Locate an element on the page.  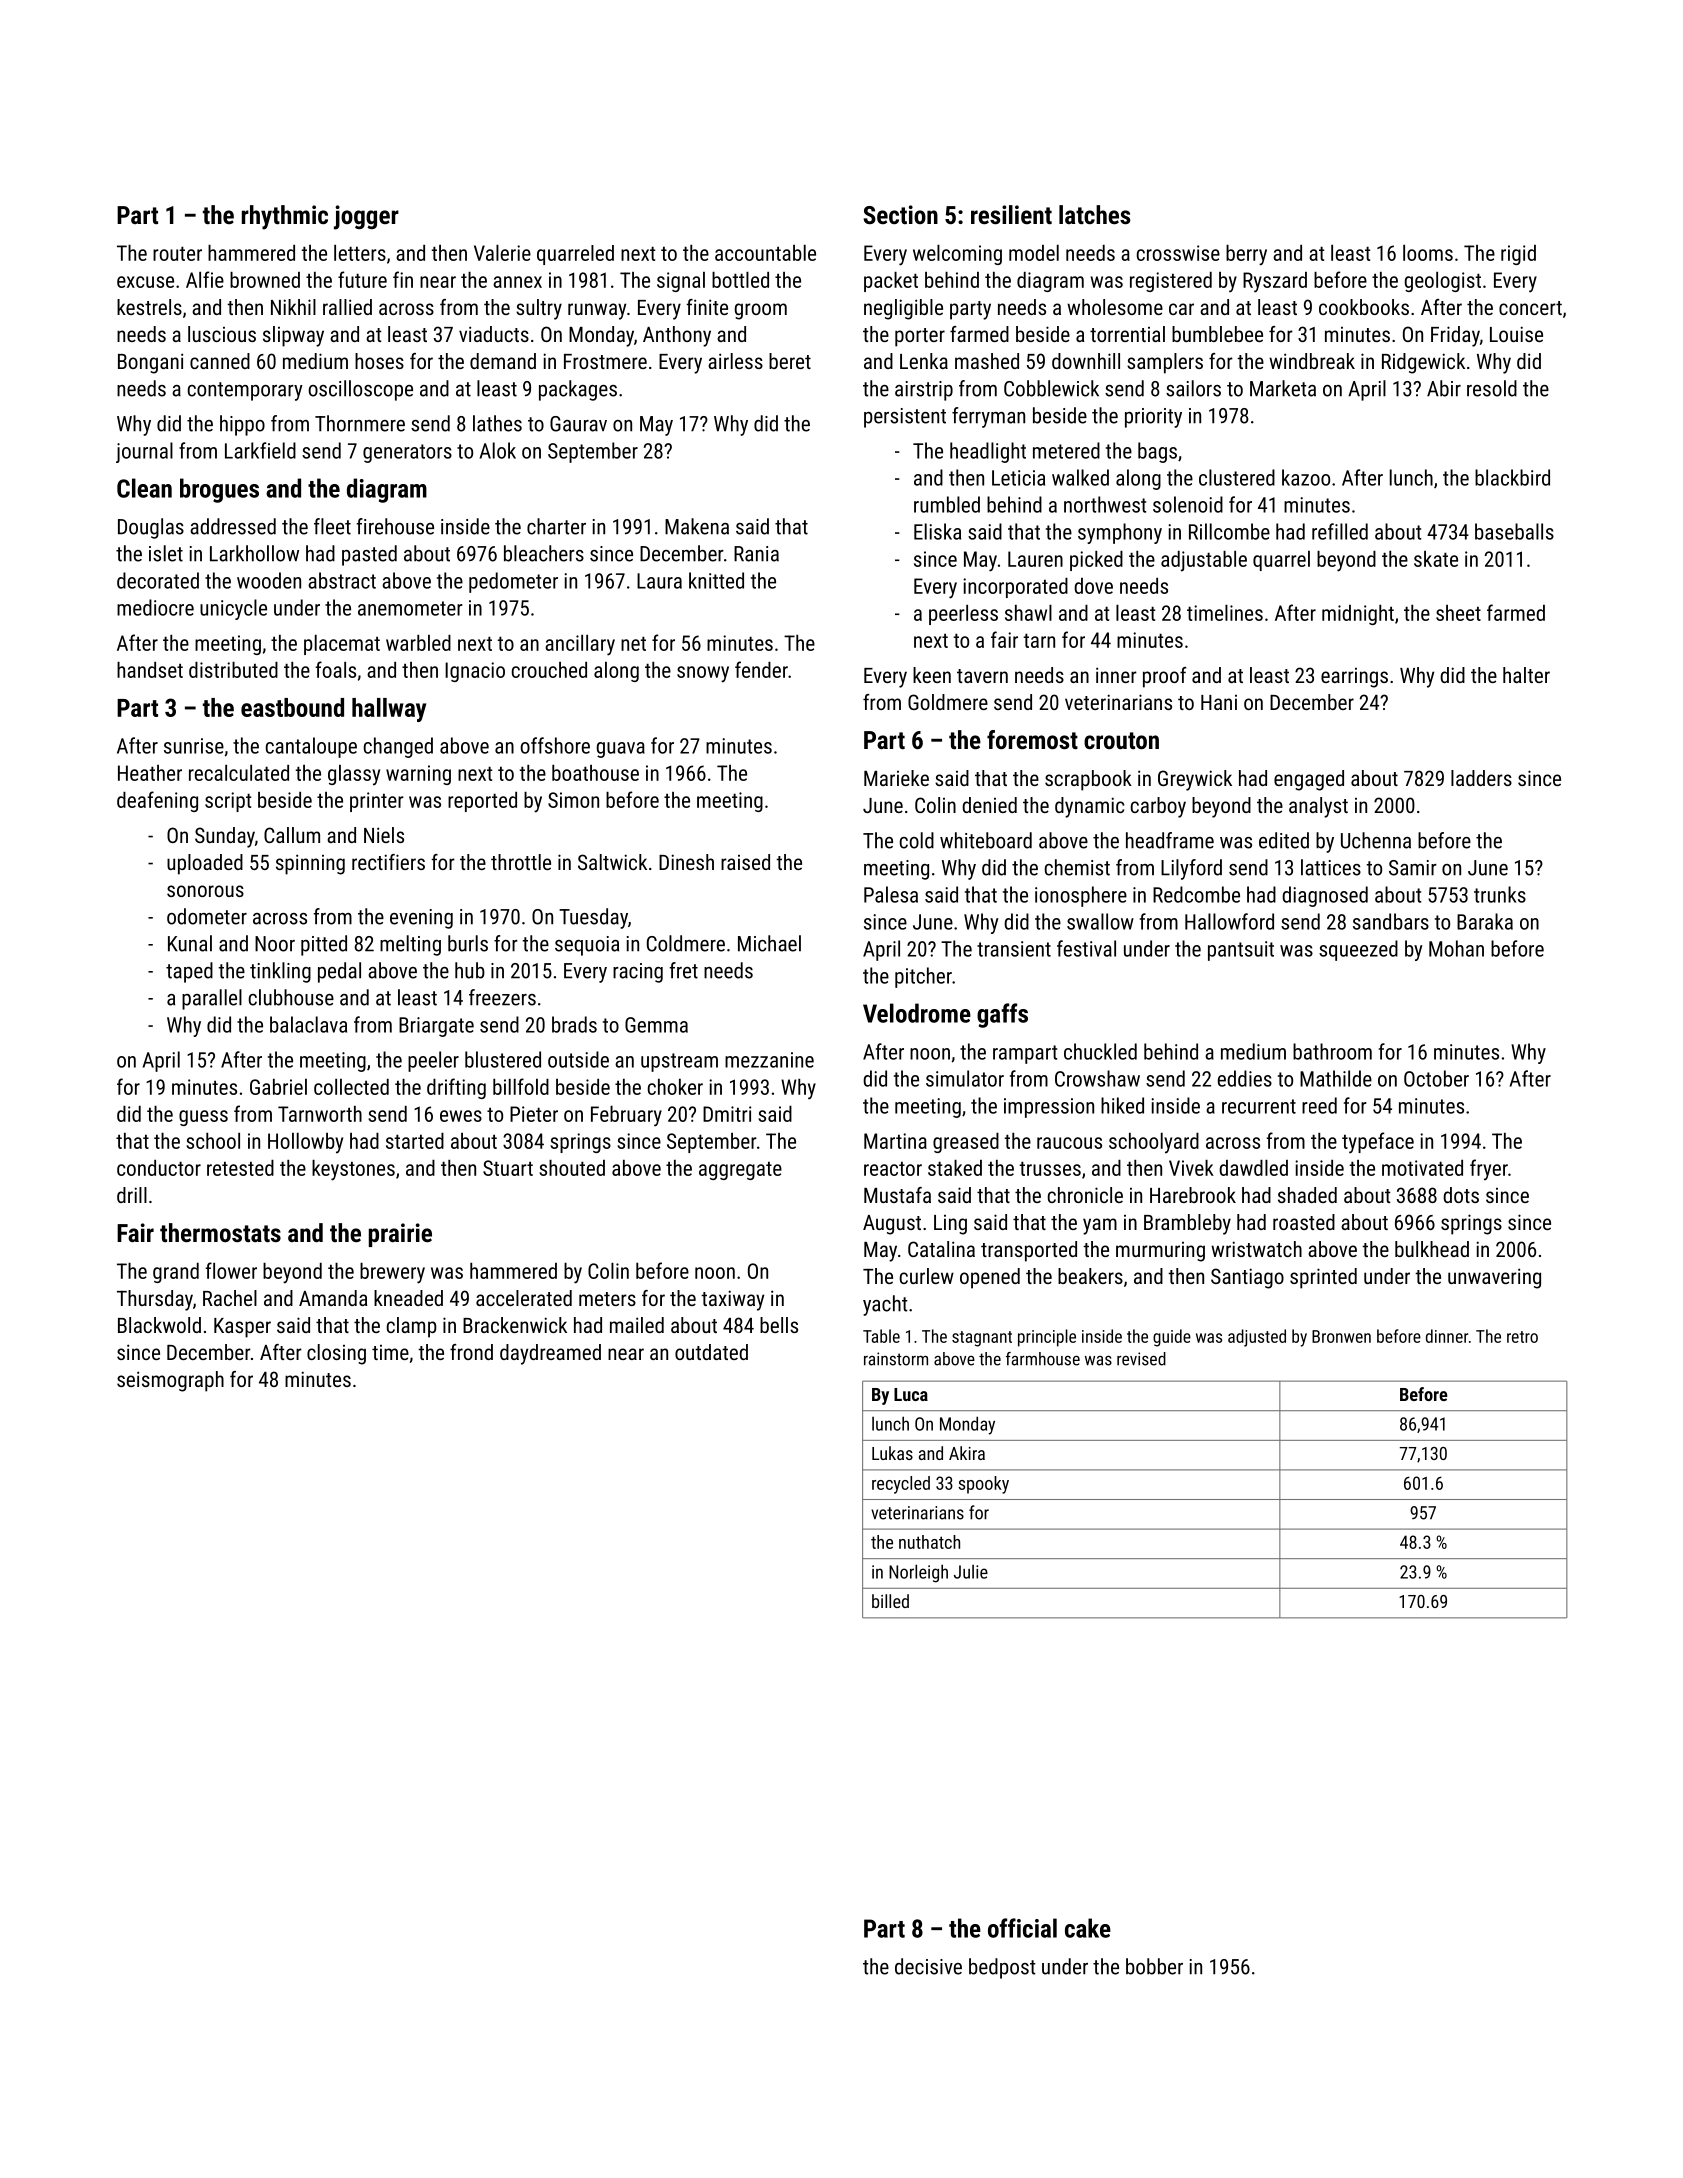
windbreak is located at coordinates (1312, 361).
